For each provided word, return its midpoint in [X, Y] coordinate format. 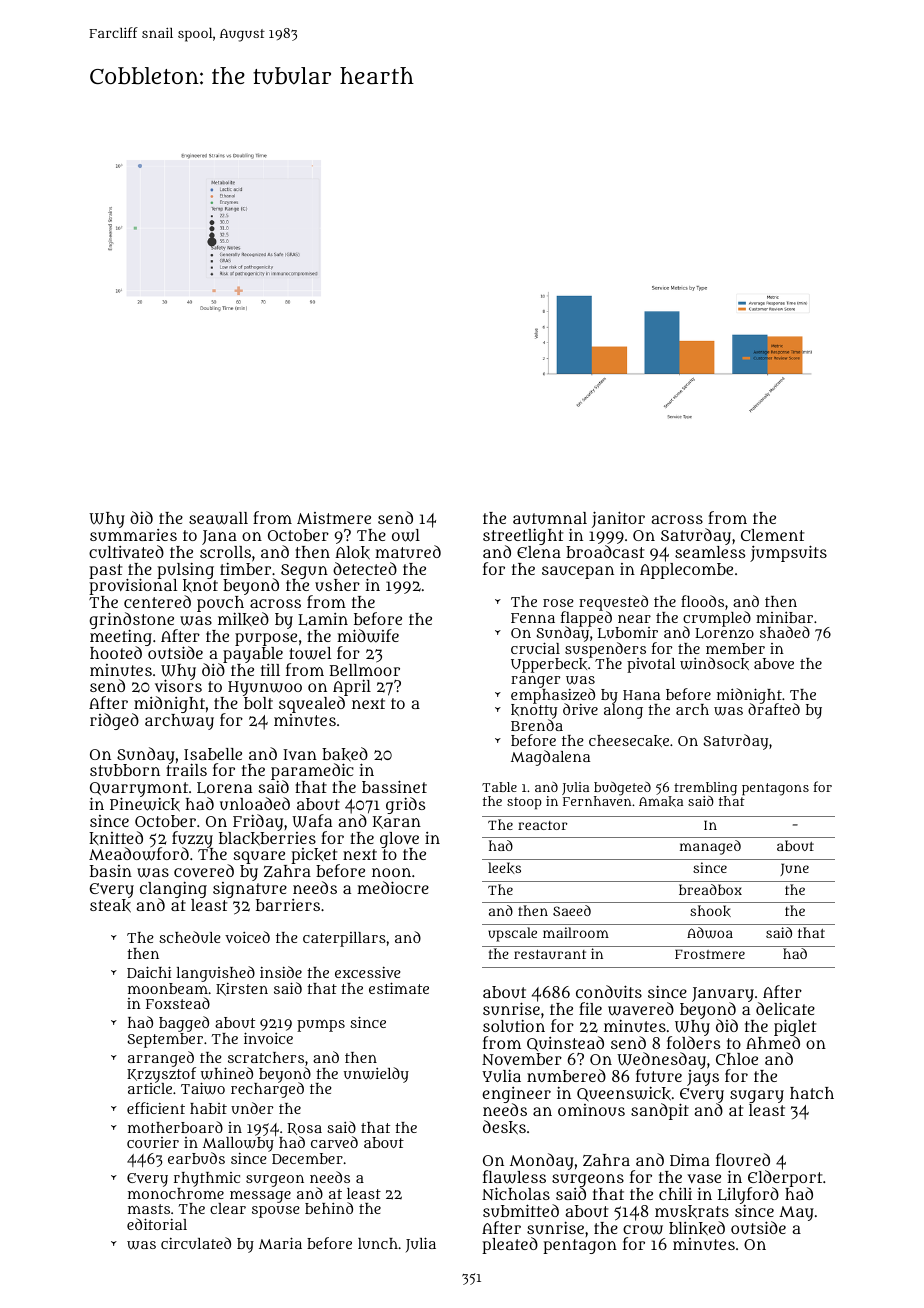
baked [345, 754]
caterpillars [344, 939]
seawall [218, 518]
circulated [196, 1243]
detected [365, 568]
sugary [757, 1096]
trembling [705, 789]
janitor [618, 519]
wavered [641, 1009]
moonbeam [168, 988]
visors [178, 686]
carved [334, 1142]
